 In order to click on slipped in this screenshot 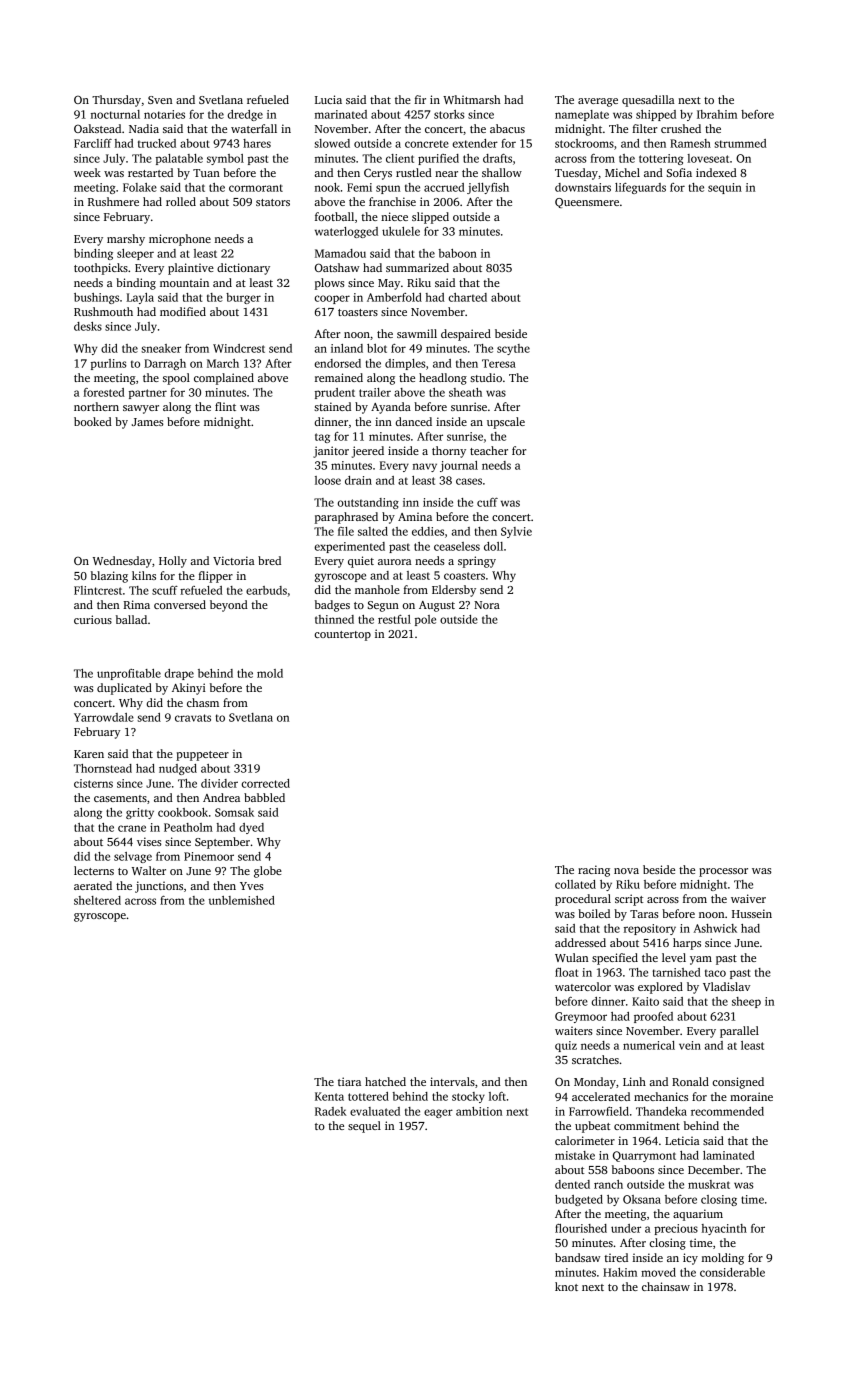, I will do `click(430, 218)`.
